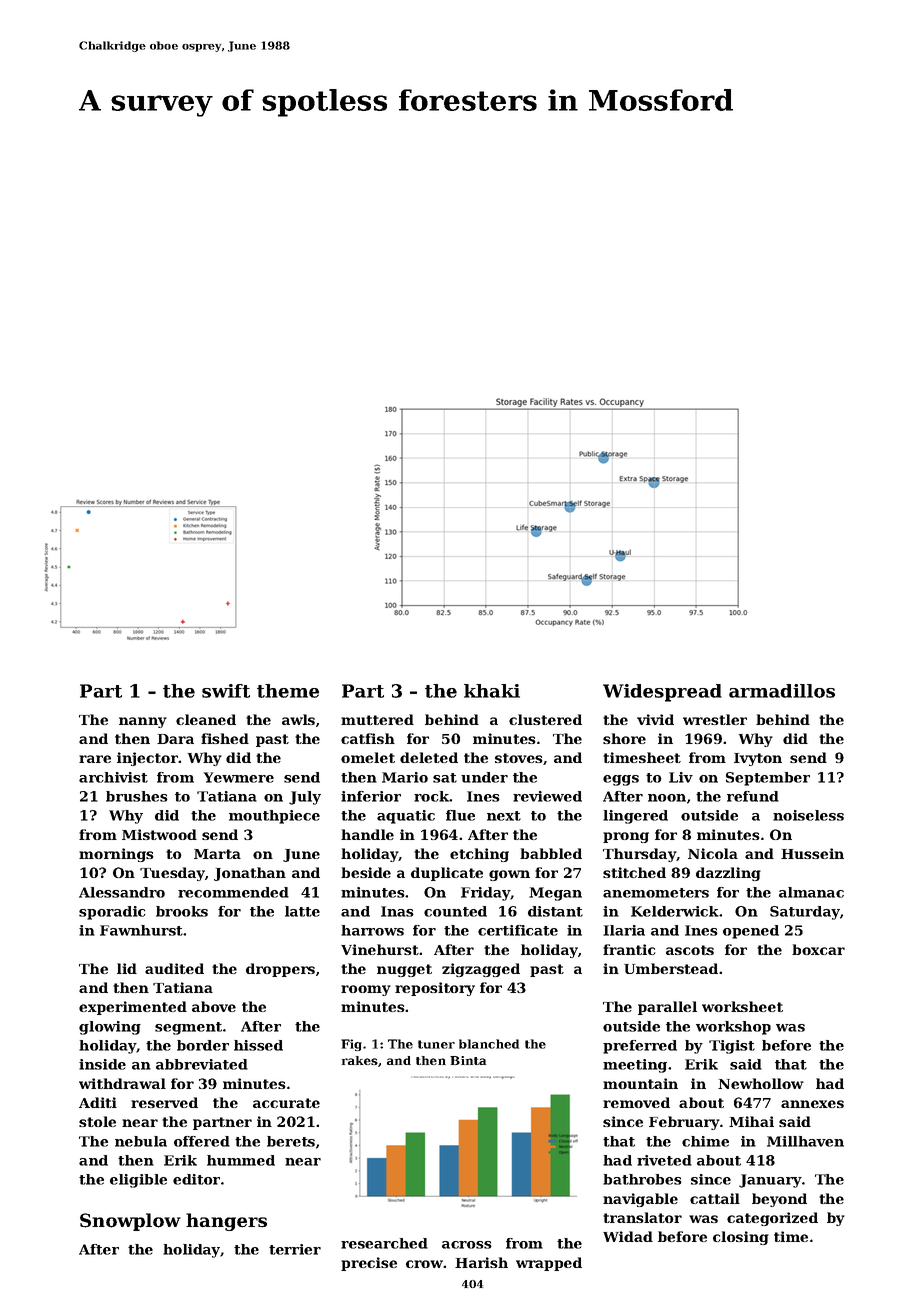  I want to click on Ivyton, so click(758, 759).
